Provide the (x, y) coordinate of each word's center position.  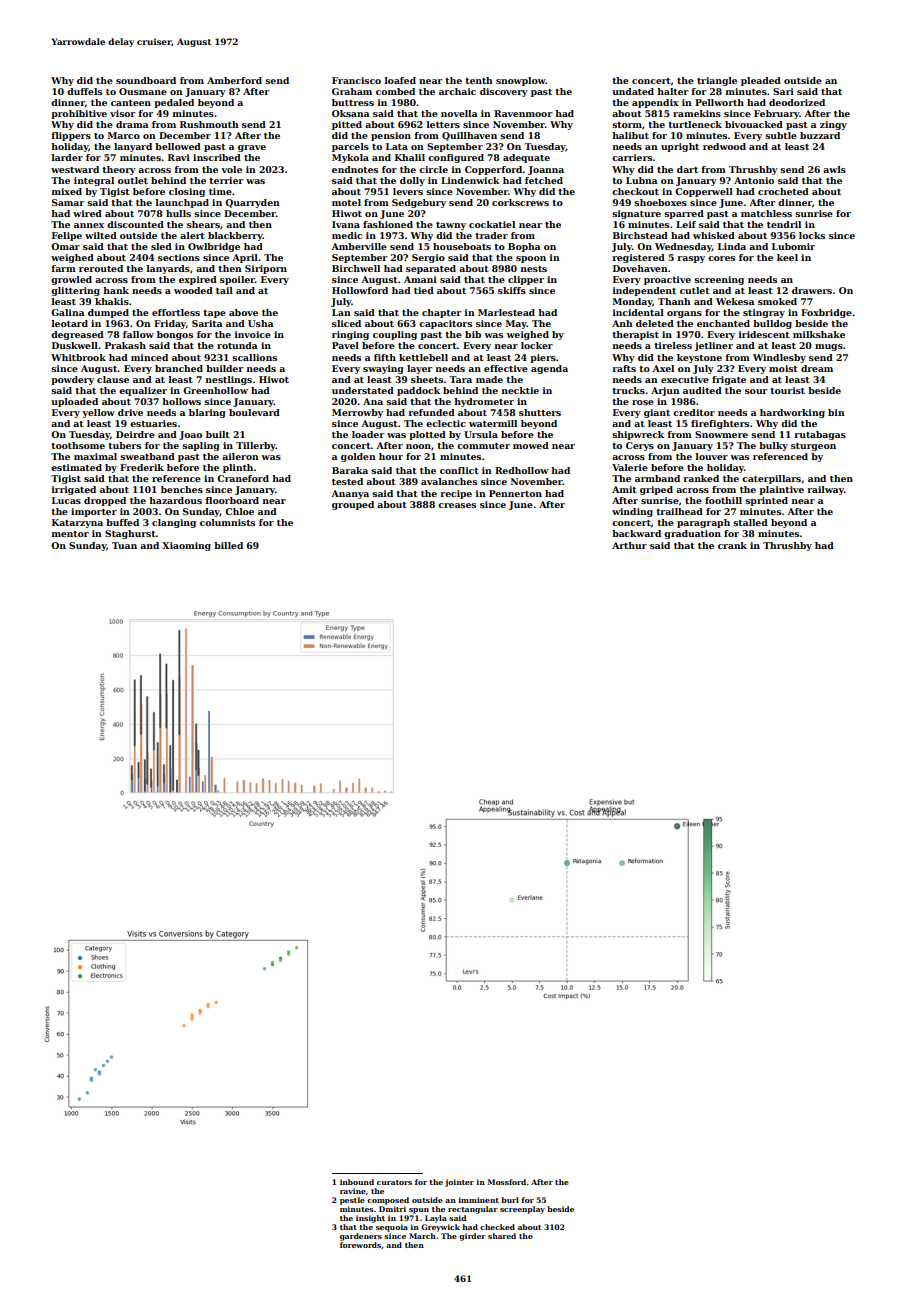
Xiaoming (186, 546)
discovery (504, 92)
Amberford (234, 80)
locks (812, 235)
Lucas (66, 500)
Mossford (507, 1182)
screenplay (522, 1210)
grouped (353, 505)
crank (732, 545)
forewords (360, 1245)
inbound (357, 1182)
